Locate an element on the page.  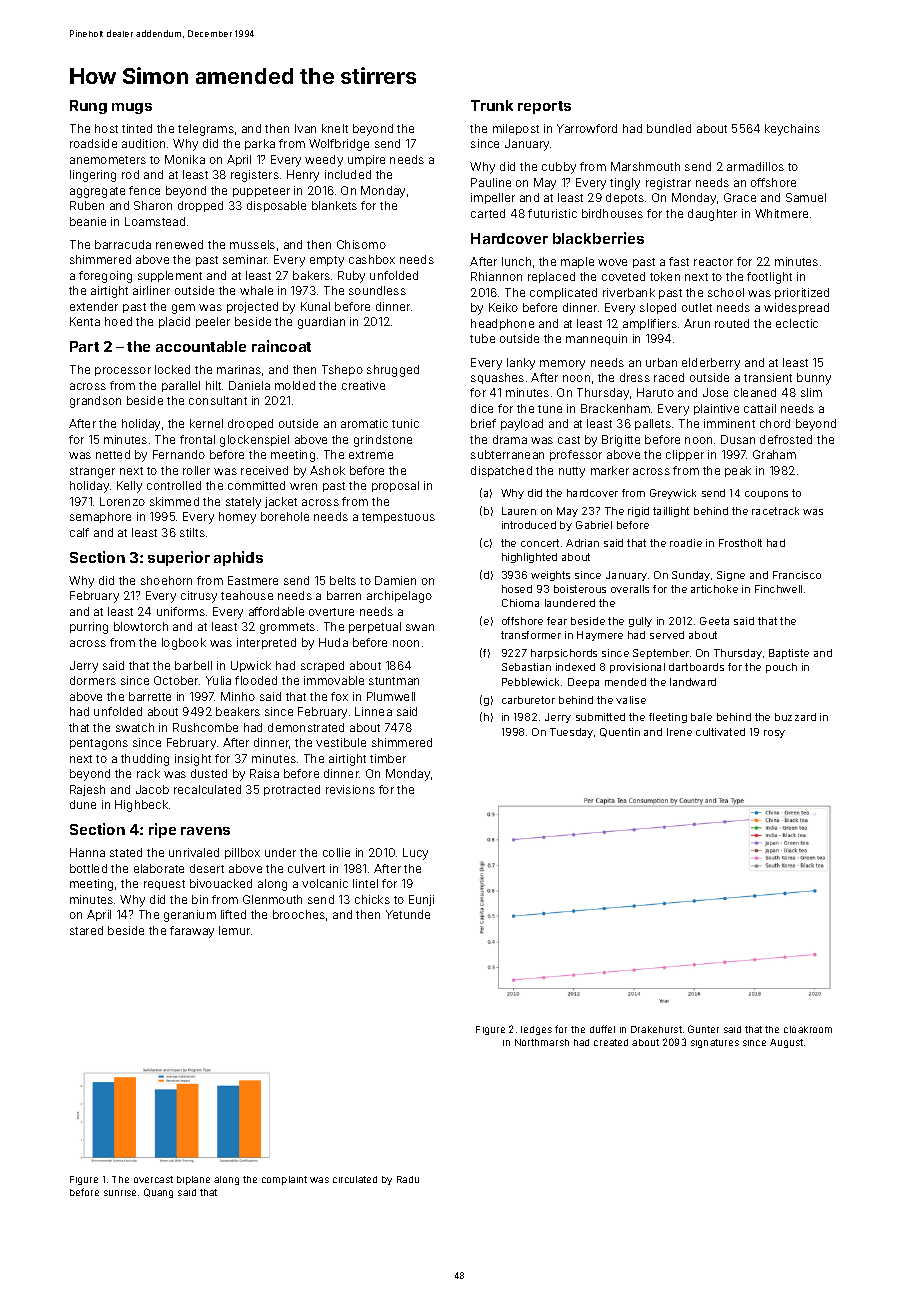
outlet is located at coordinates (697, 307).
